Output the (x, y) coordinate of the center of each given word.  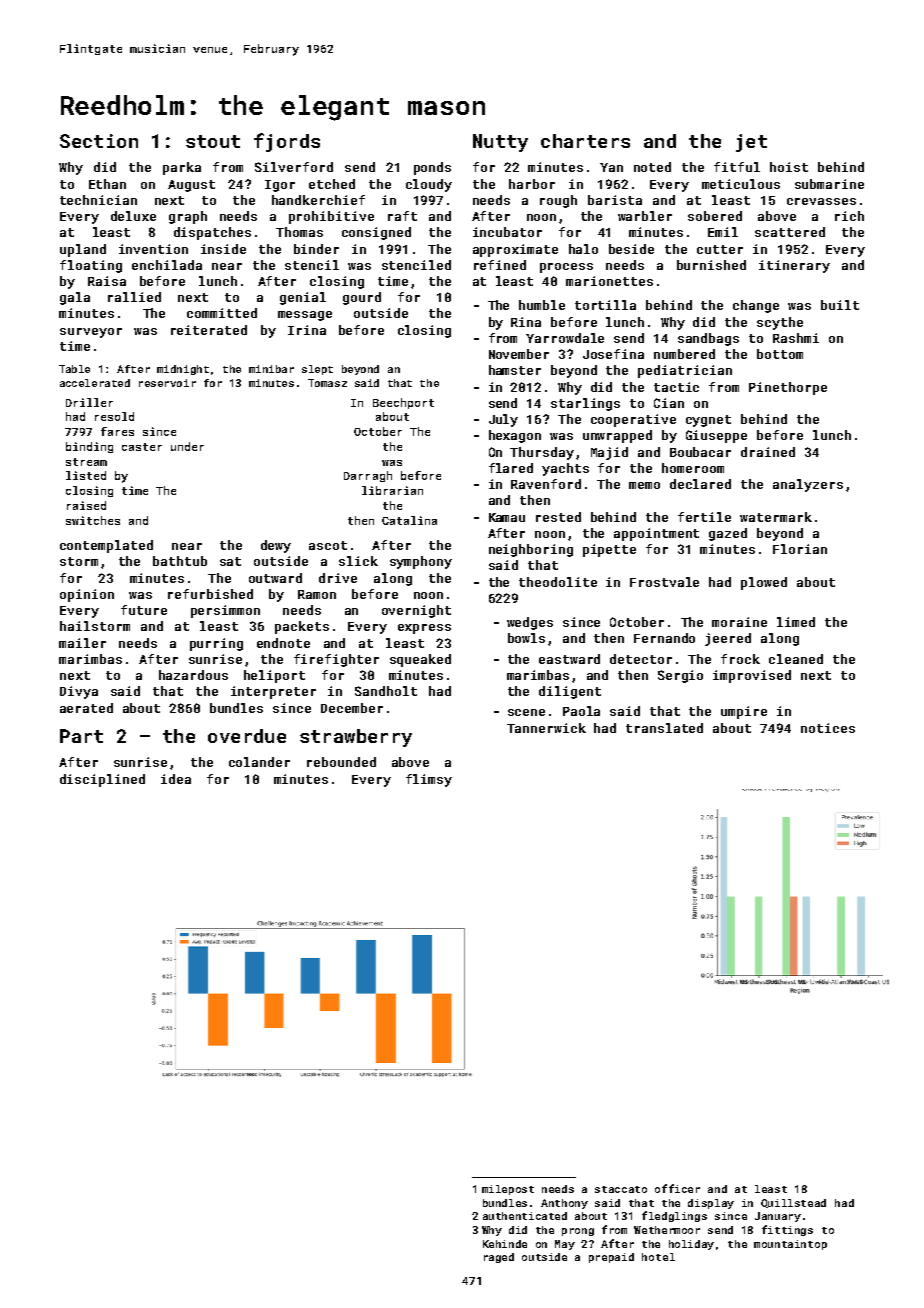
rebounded (341, 762)
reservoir (167, 383)
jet (751, 143)
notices (828, 728)
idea (176, 779)
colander (259, 762)
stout (213, 141)
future (144, 610)
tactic (676, 387)
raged (499, 1258)
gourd (362, 298)
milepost (508, 1190)
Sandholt (386, 691)
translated (664, 728)
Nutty (500, 143)
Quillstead (793, 1203)
